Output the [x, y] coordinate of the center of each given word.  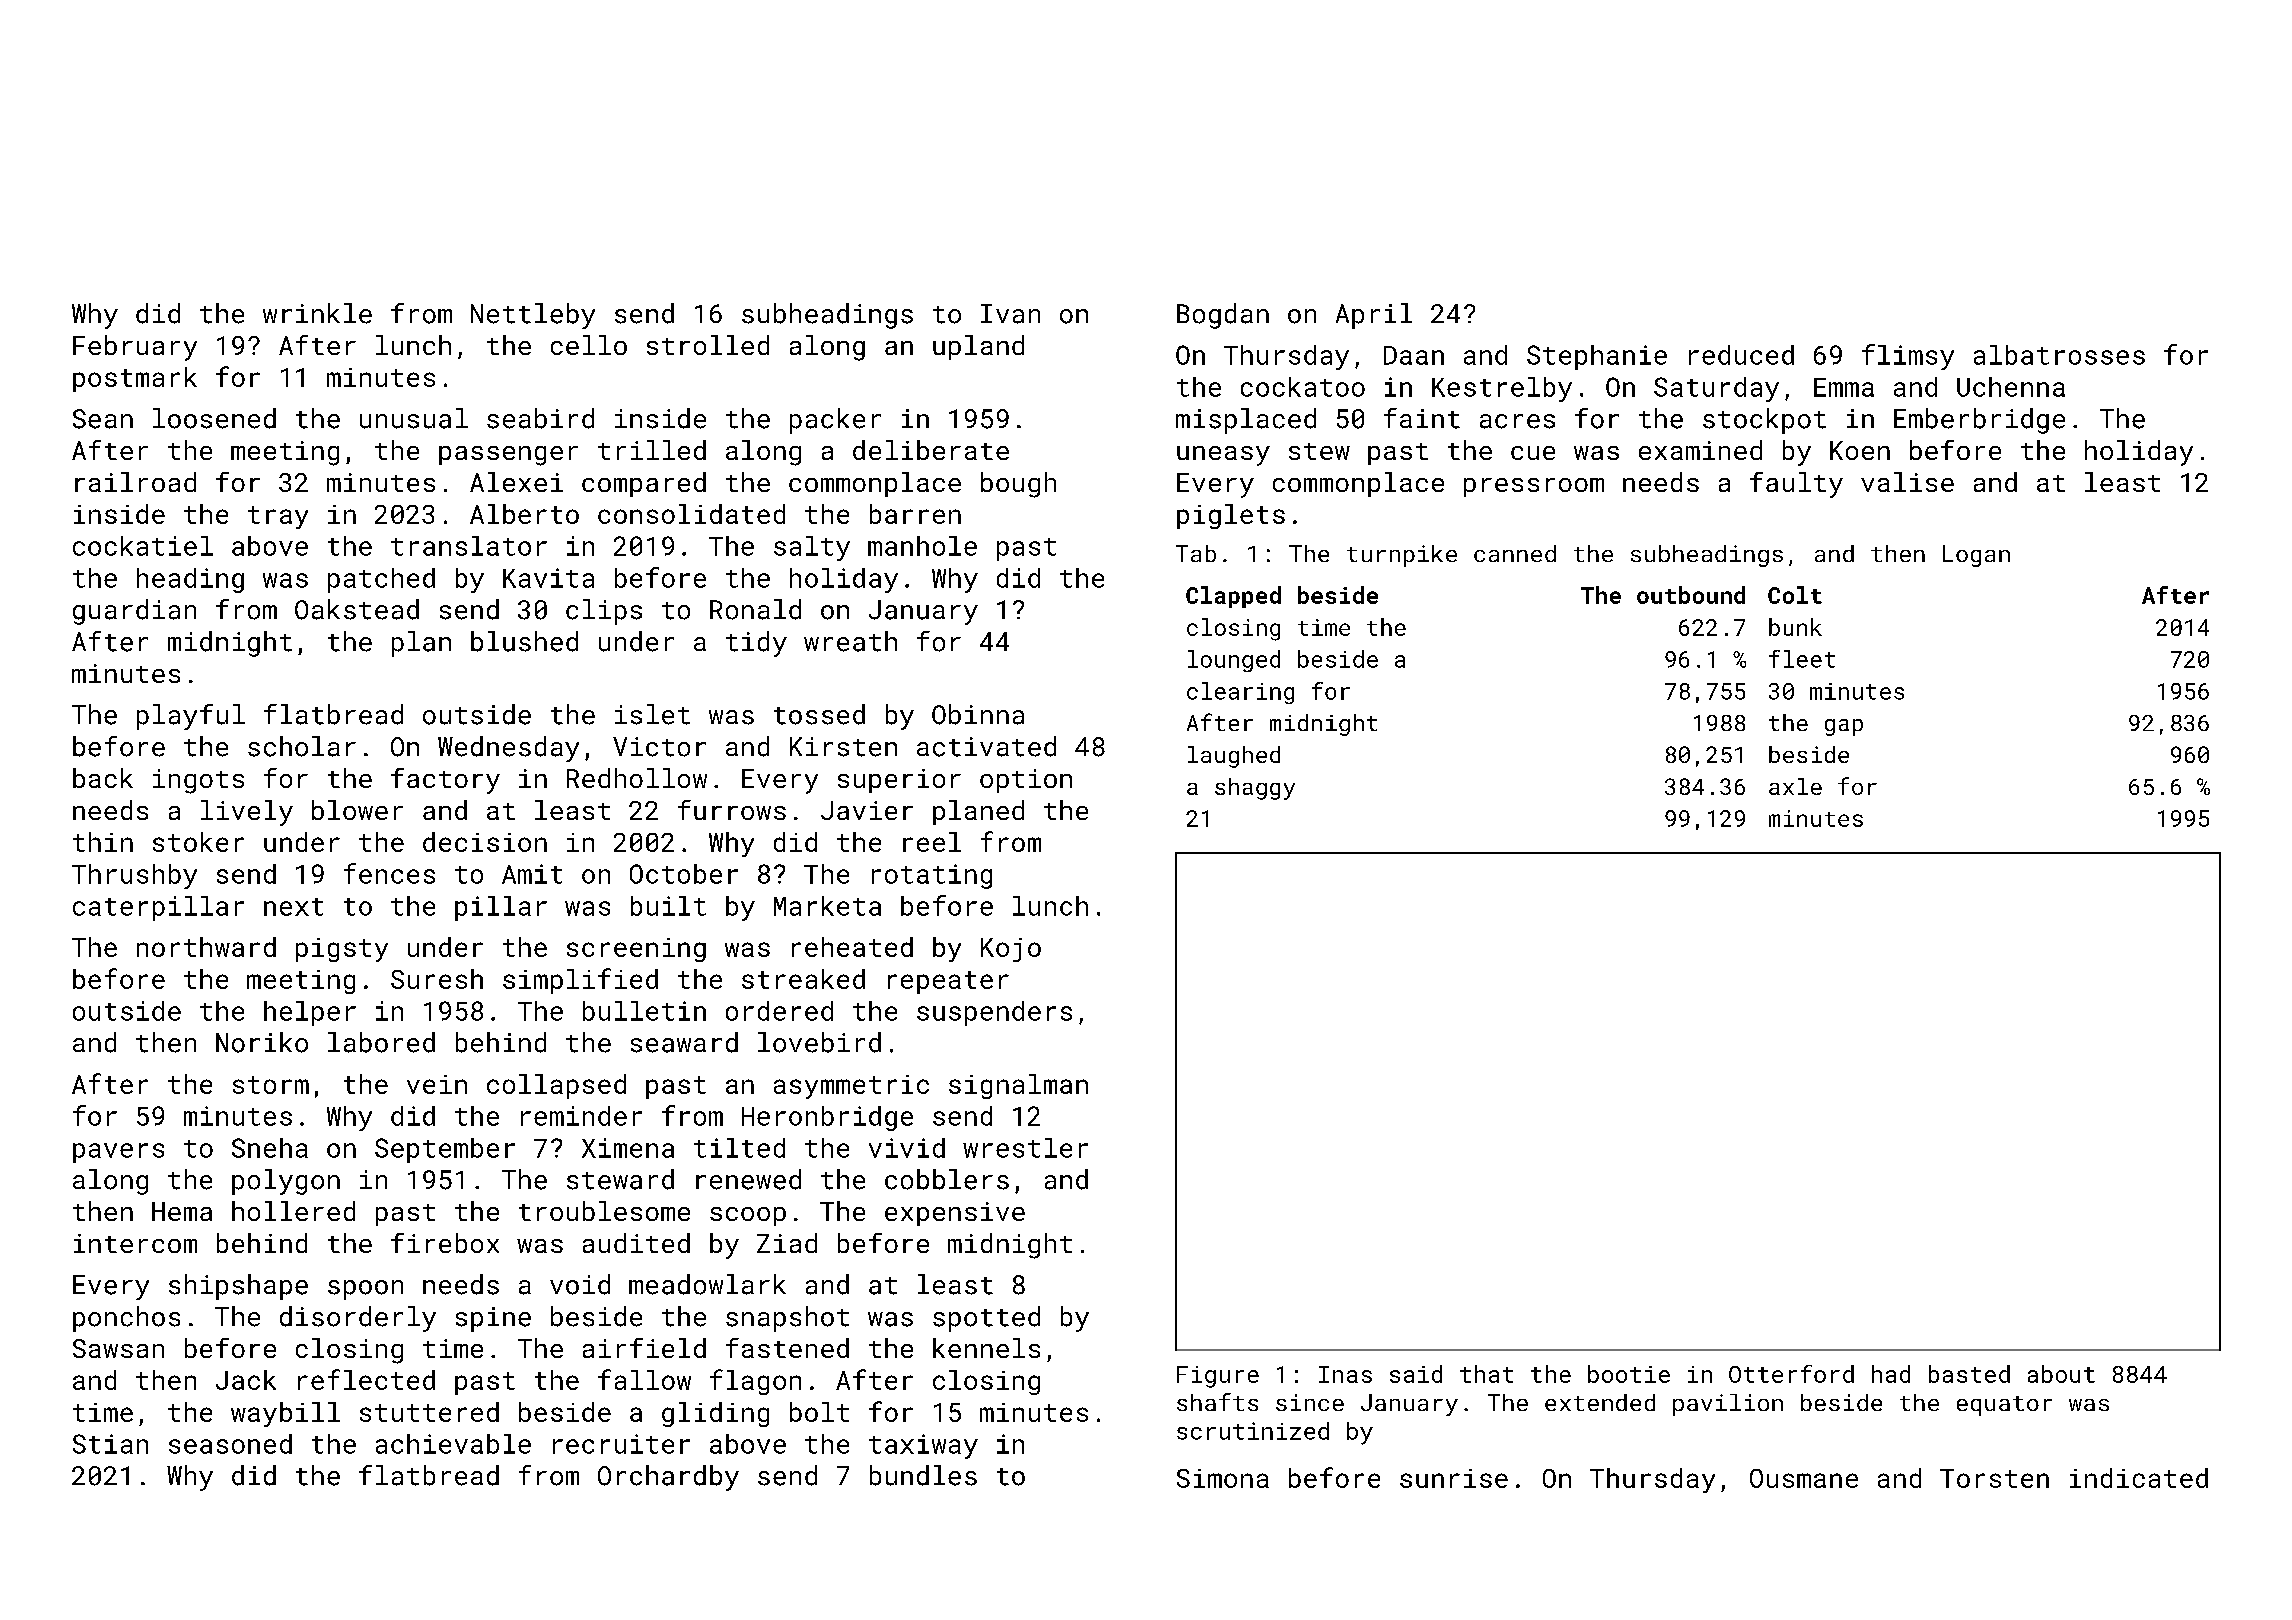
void [580, 1284]
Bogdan [1223, 316]
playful [191, 717]
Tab [1196, 553]
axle [1795, 786]
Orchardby [668, 1478]
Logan [1976, 556]
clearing [1240, 693]
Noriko [262, 1042]
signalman [1018, 1086]
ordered [779, 1011]
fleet [1802, 659]
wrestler [1025, 1148]
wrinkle [317, 313]
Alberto [524, 514]
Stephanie [1597, 357]
